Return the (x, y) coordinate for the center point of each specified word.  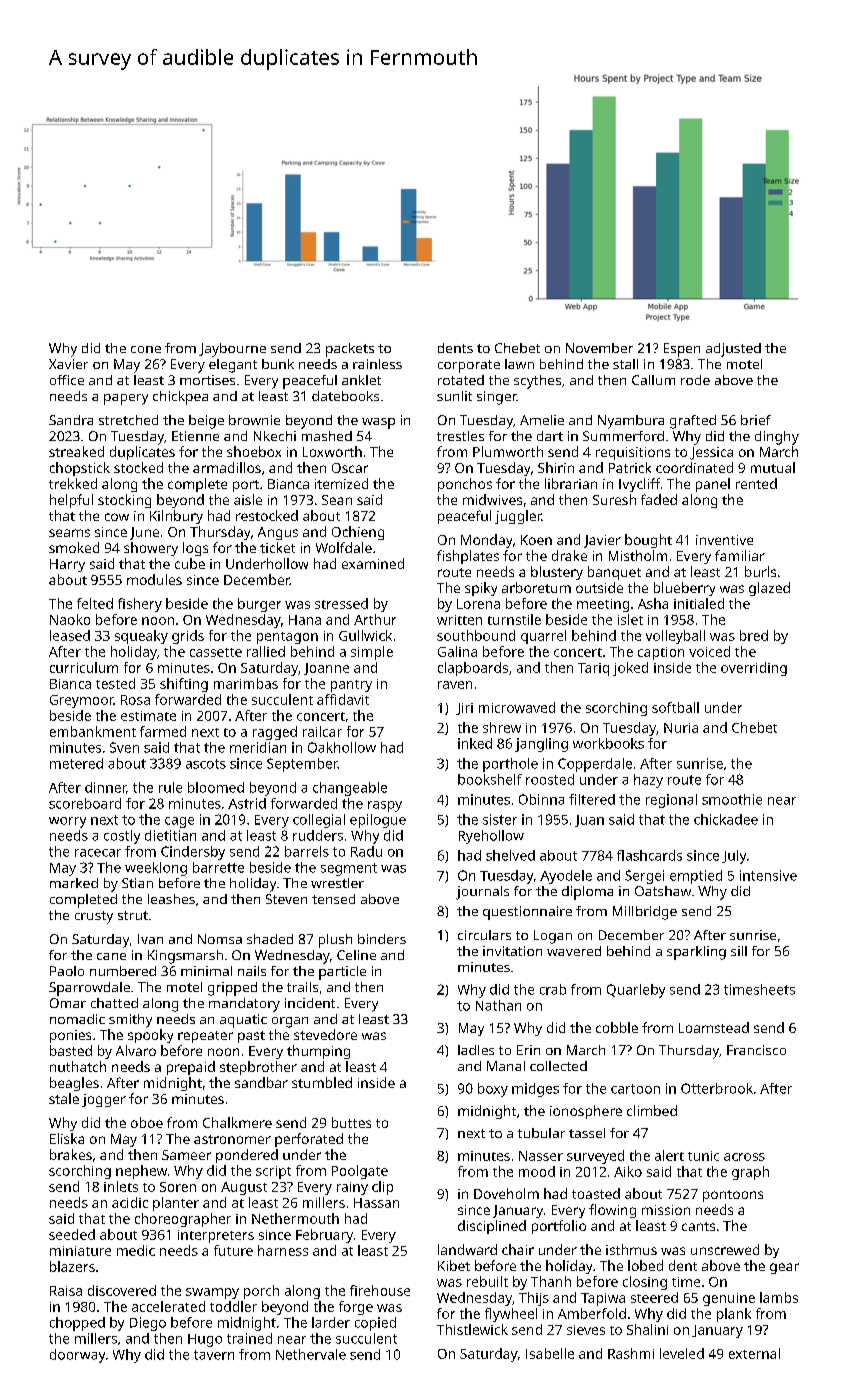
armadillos (227, 467)
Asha (653, 603)
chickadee (726, 819)
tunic (703, 1156)
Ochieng (358, 533)
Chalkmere (237, 1122)
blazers (72, 1266)
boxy (493, 1090)
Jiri (464, 709)
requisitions (633, 453)
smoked (74, 547)
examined (373, 563)
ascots (206, 764)
